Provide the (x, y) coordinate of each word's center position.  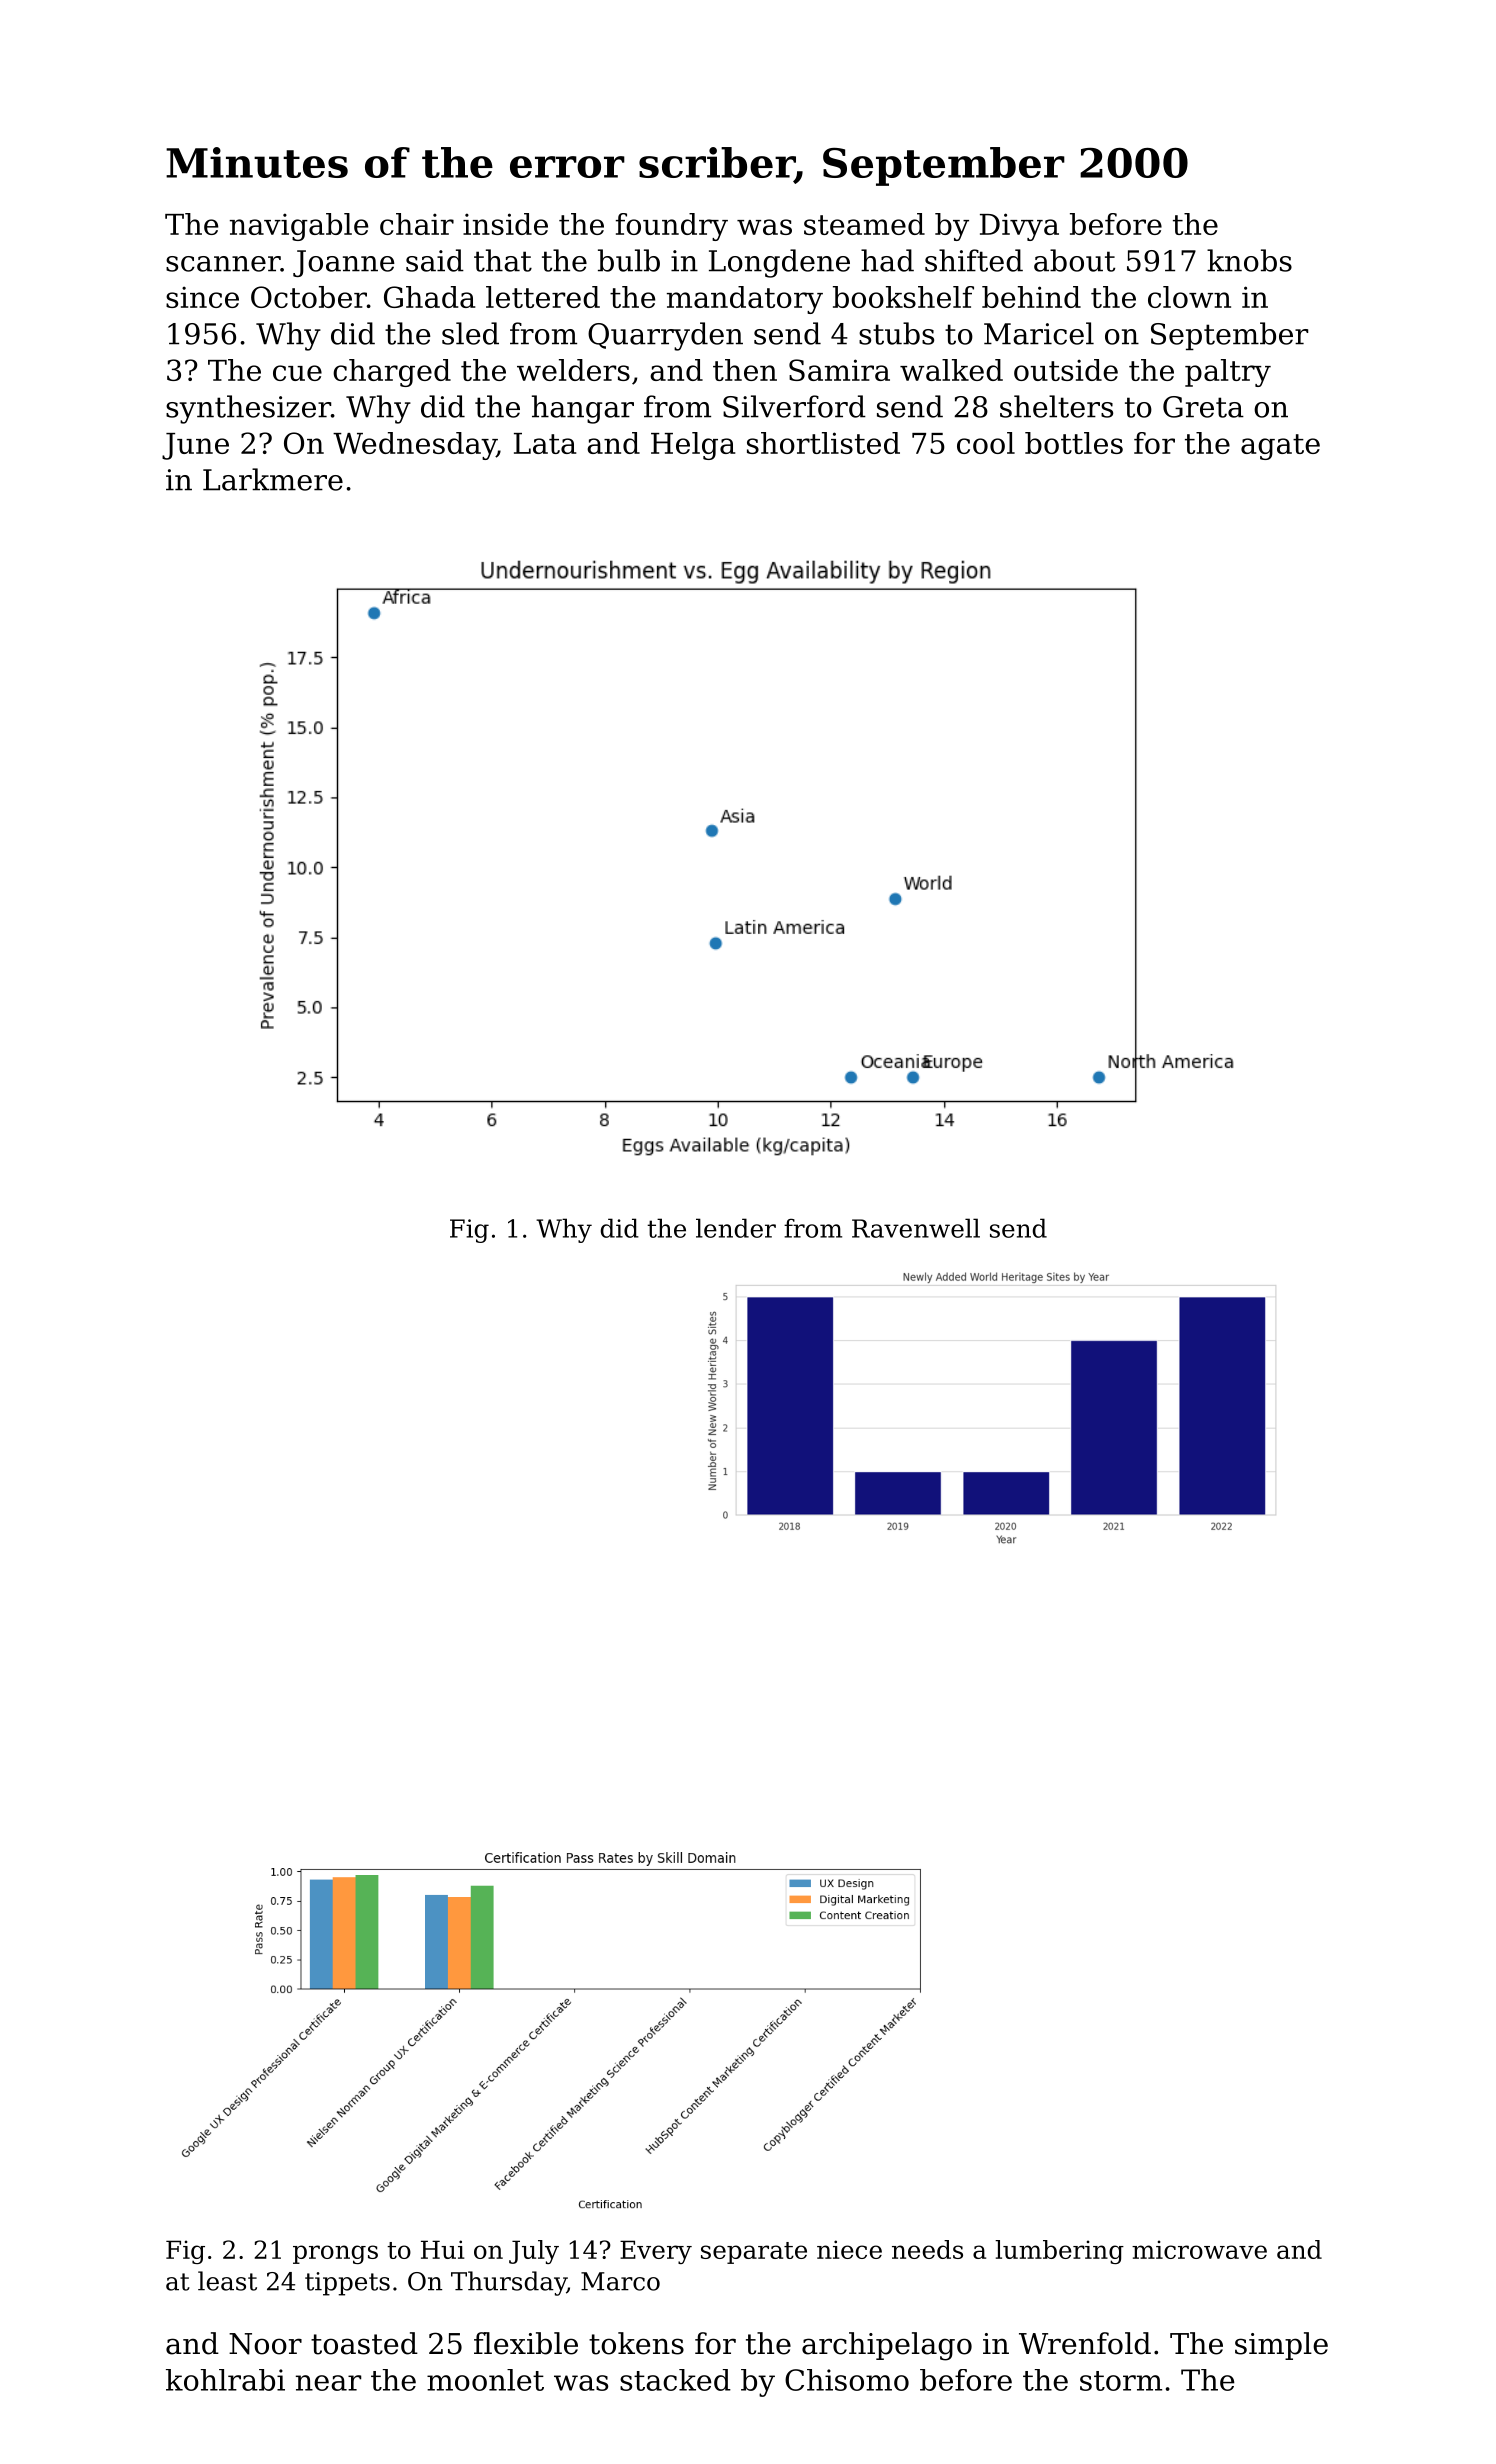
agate (1280, 447)
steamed (864, 224)
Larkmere (273, 479)
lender (736, 1228)
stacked (675, 2380)
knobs (1249, 260)
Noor (265, 2344)
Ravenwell (916, 1228)
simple (1281, 2346)
